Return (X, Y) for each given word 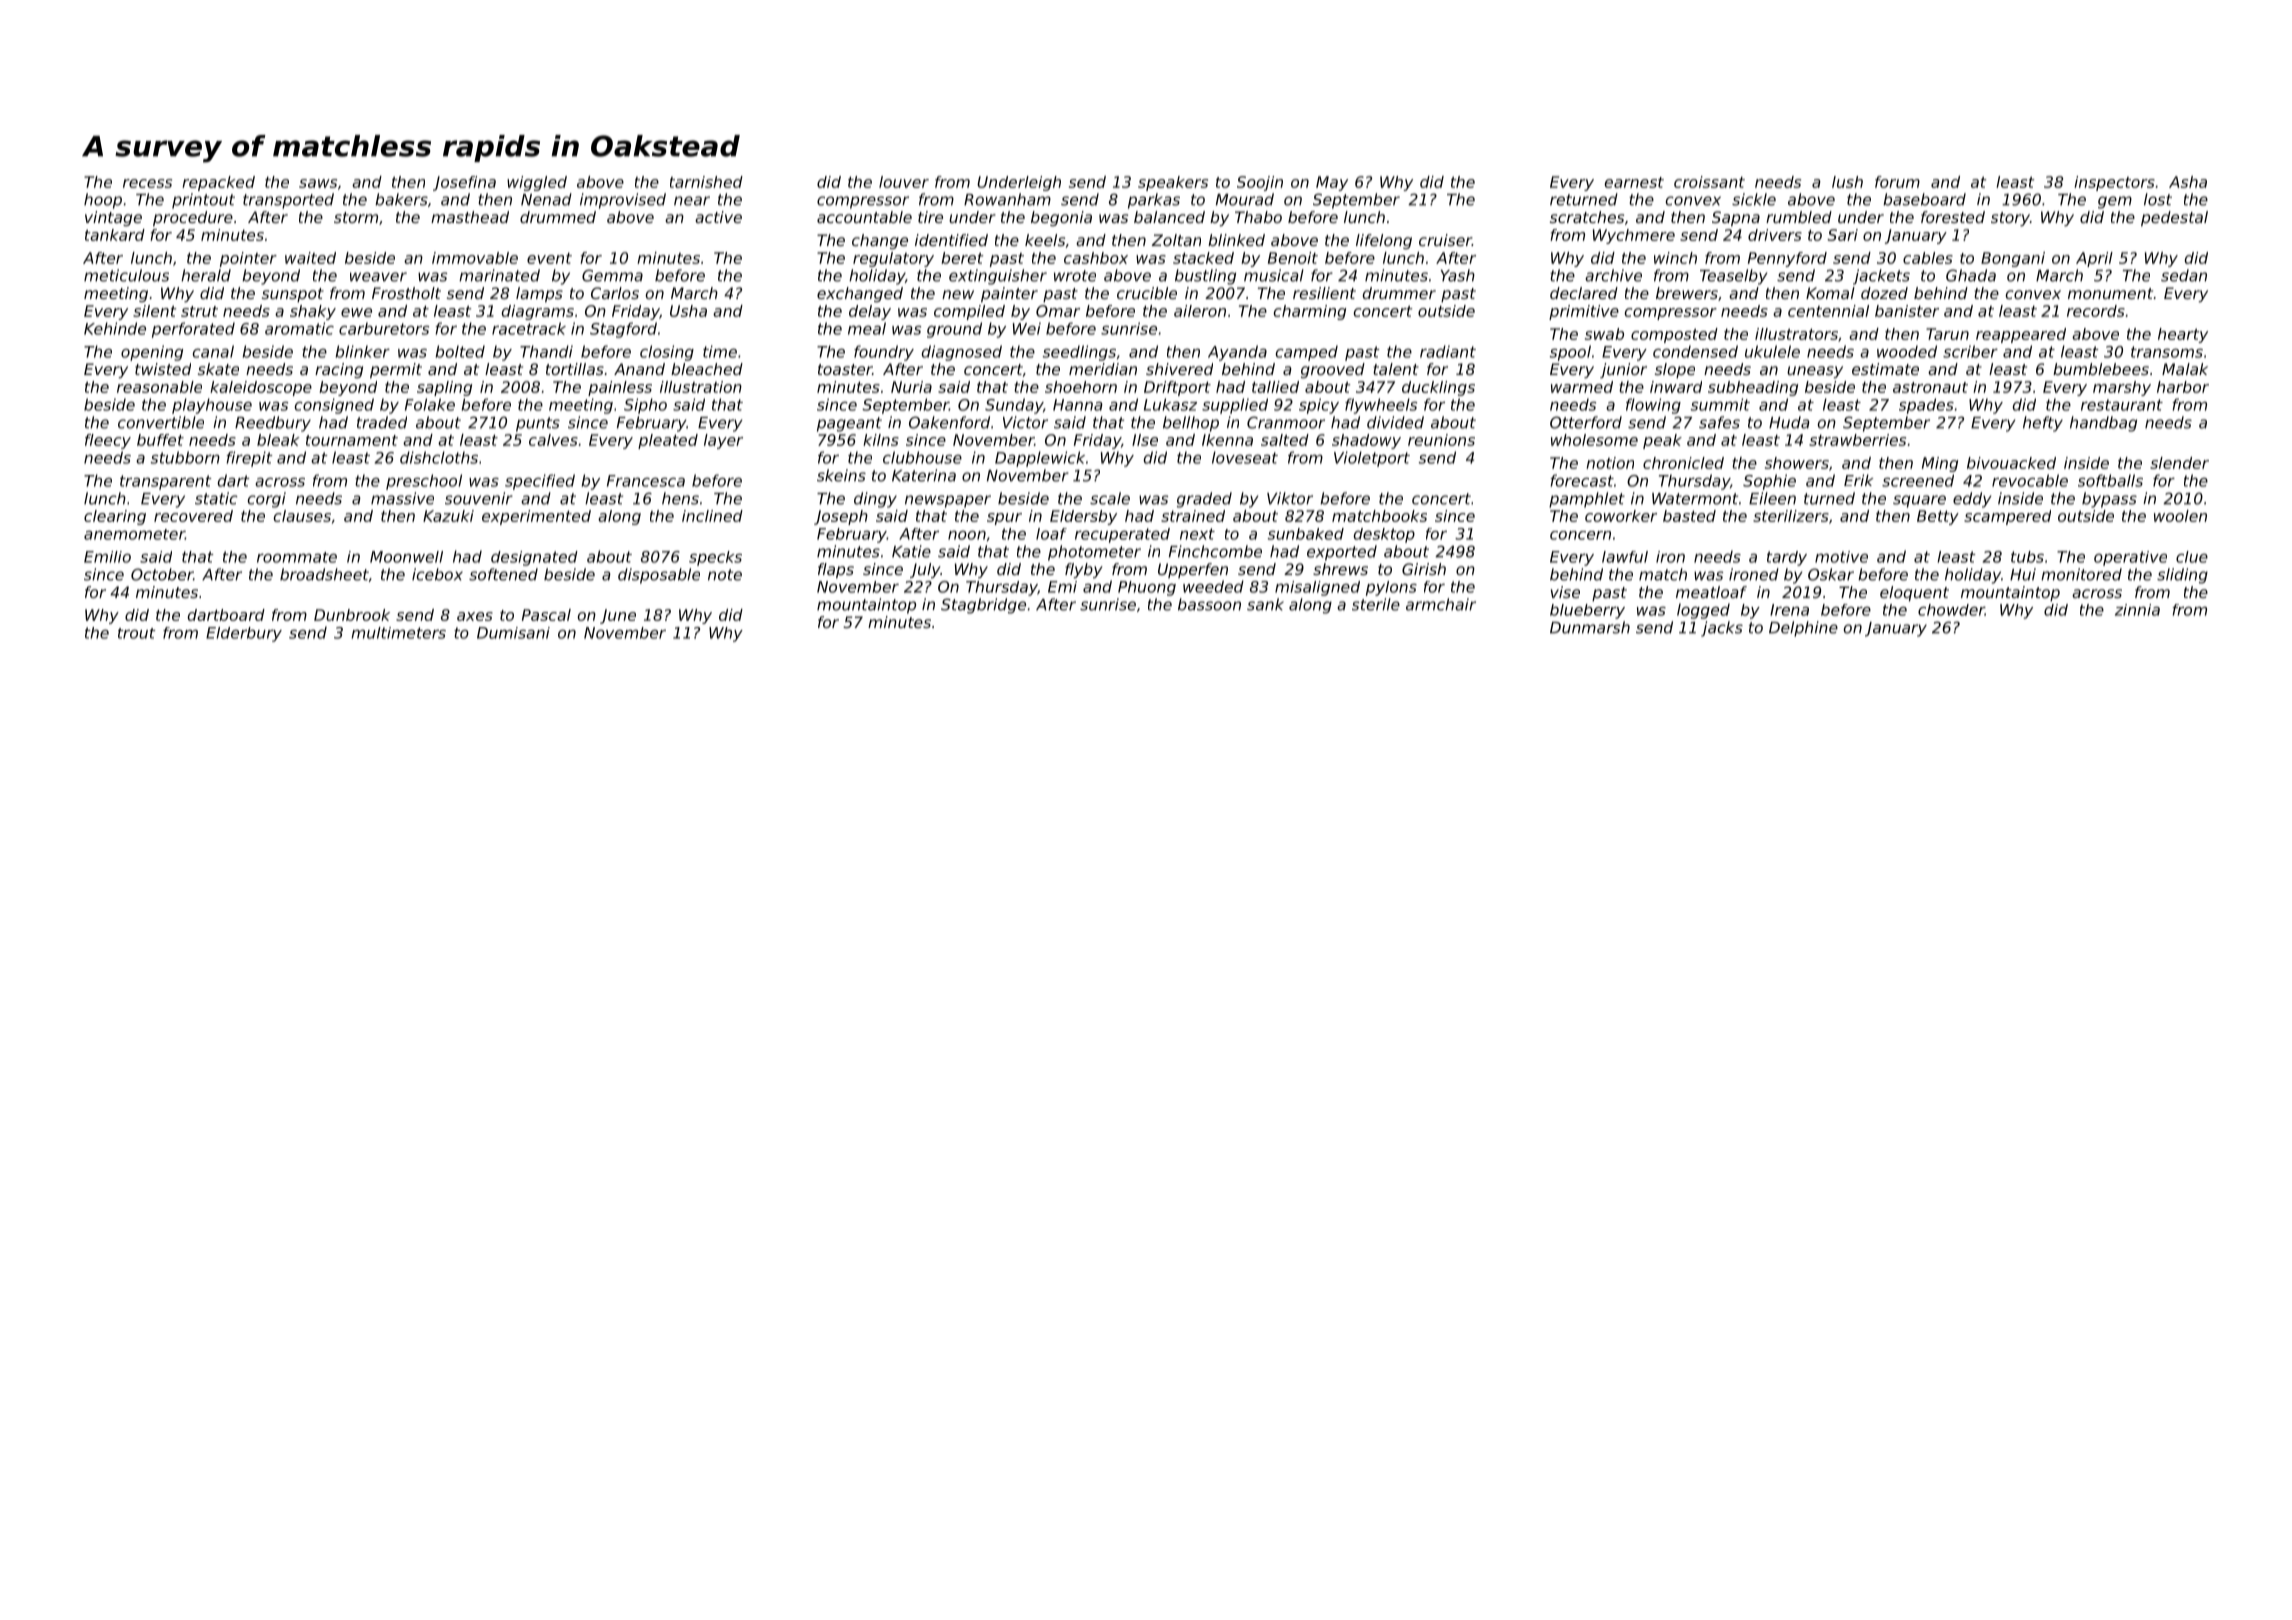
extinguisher (998, 277)
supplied (1235, 406)
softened (503, 574)
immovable (475, 258)
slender (2179, 463)
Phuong (1147, 588)
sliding (2182, 576)
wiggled (537, 183)
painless (620, 388)
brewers (1687, 293)
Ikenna (1227, 440)
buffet (160, 440)
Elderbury (244, 634)
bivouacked (2011, 463)
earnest (1634, 182)
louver (904, 182)
